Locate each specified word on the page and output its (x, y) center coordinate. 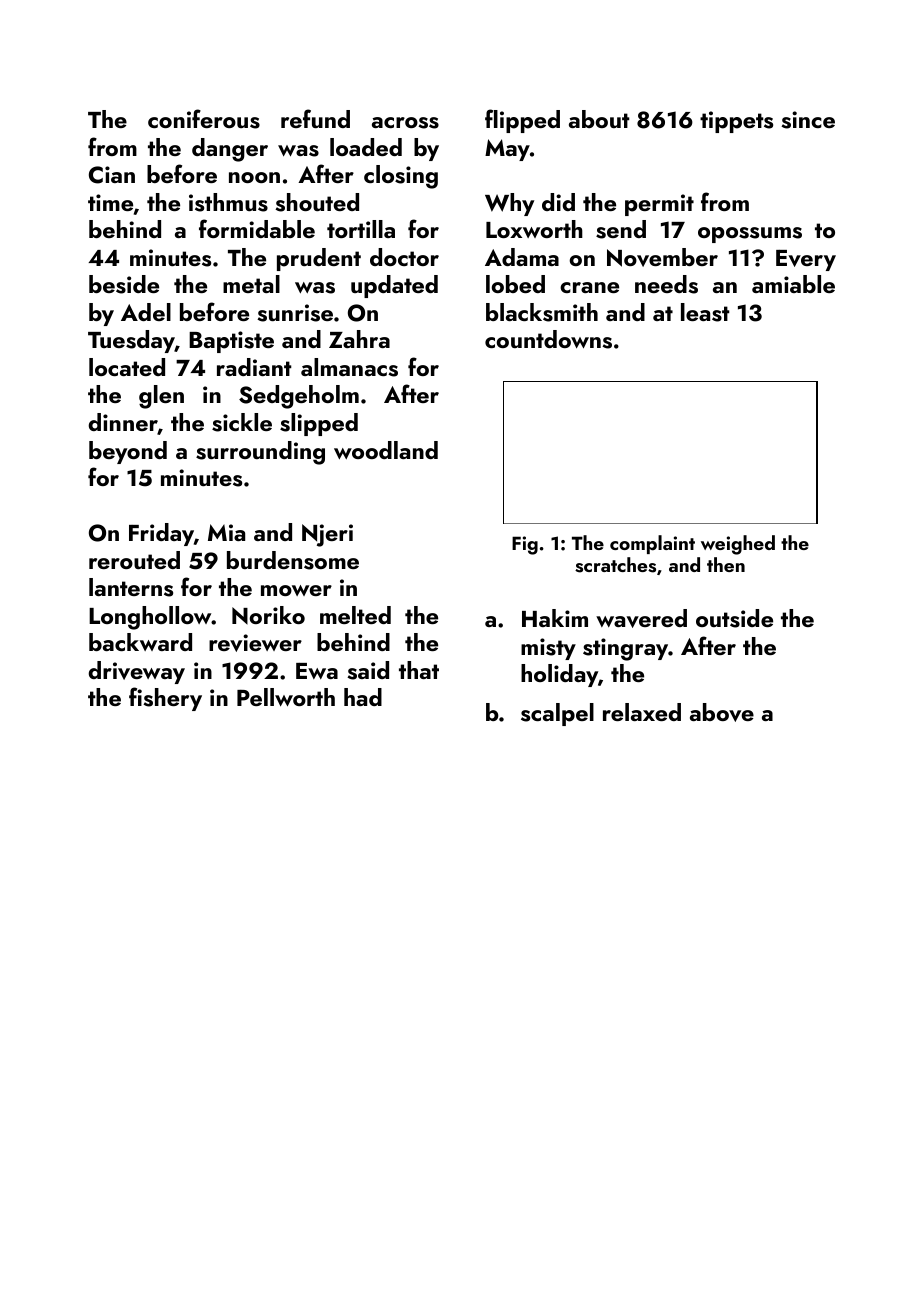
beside (124, 284)
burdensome (293, 560)
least (705, 312)
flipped (522, 121)
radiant (254, 367)
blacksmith (542, 312)
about (599, 119)
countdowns (548, 339)
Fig (525, 545)
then (726, 564)
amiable (793, 284)
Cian (112, 175)
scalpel (557, 714)
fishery (165, 699)
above (722, 712)
